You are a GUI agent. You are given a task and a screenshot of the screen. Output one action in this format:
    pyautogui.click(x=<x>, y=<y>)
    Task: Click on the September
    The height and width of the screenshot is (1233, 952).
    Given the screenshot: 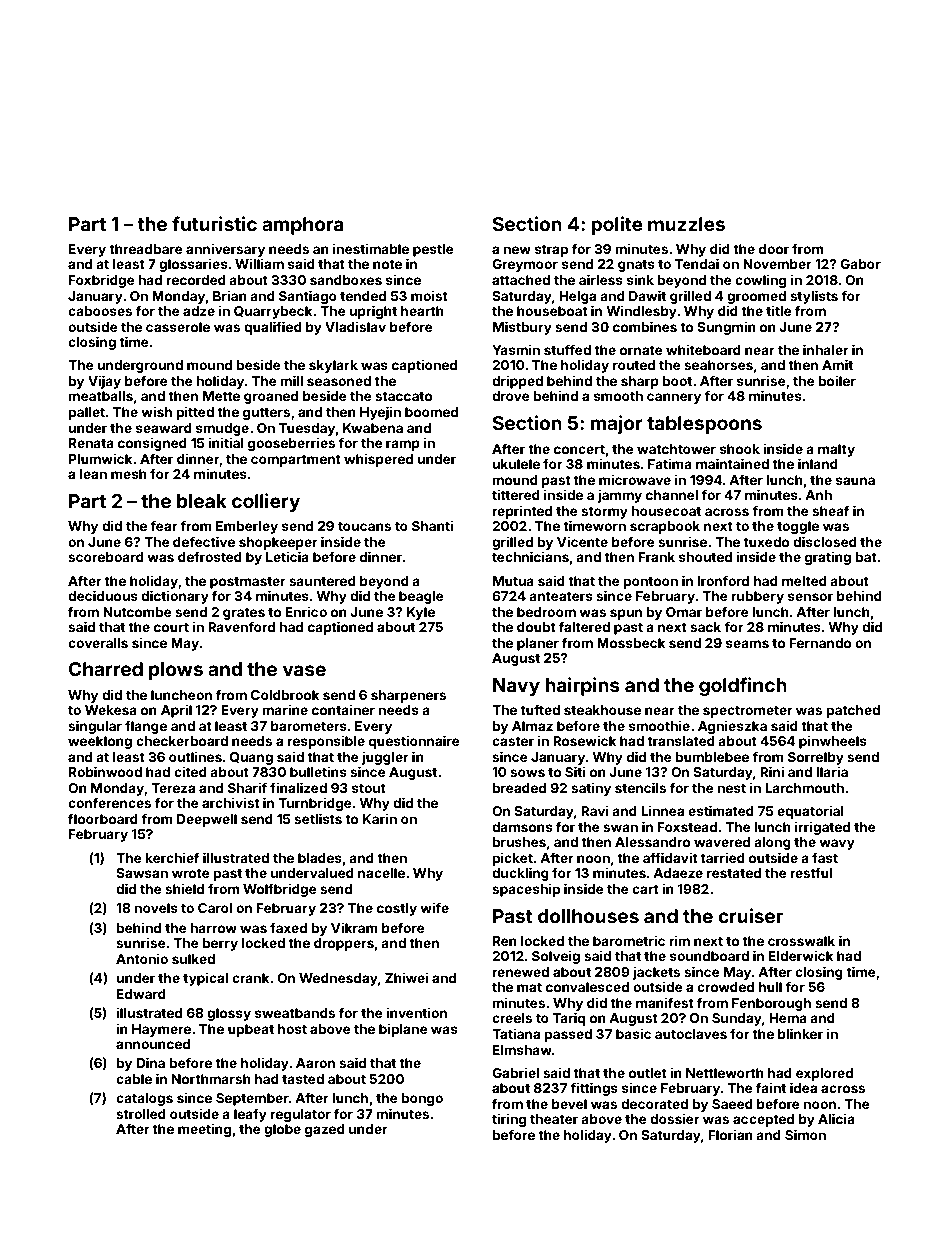 What is the action you would take?
    pyautogui.click(x=252, y=1099)
